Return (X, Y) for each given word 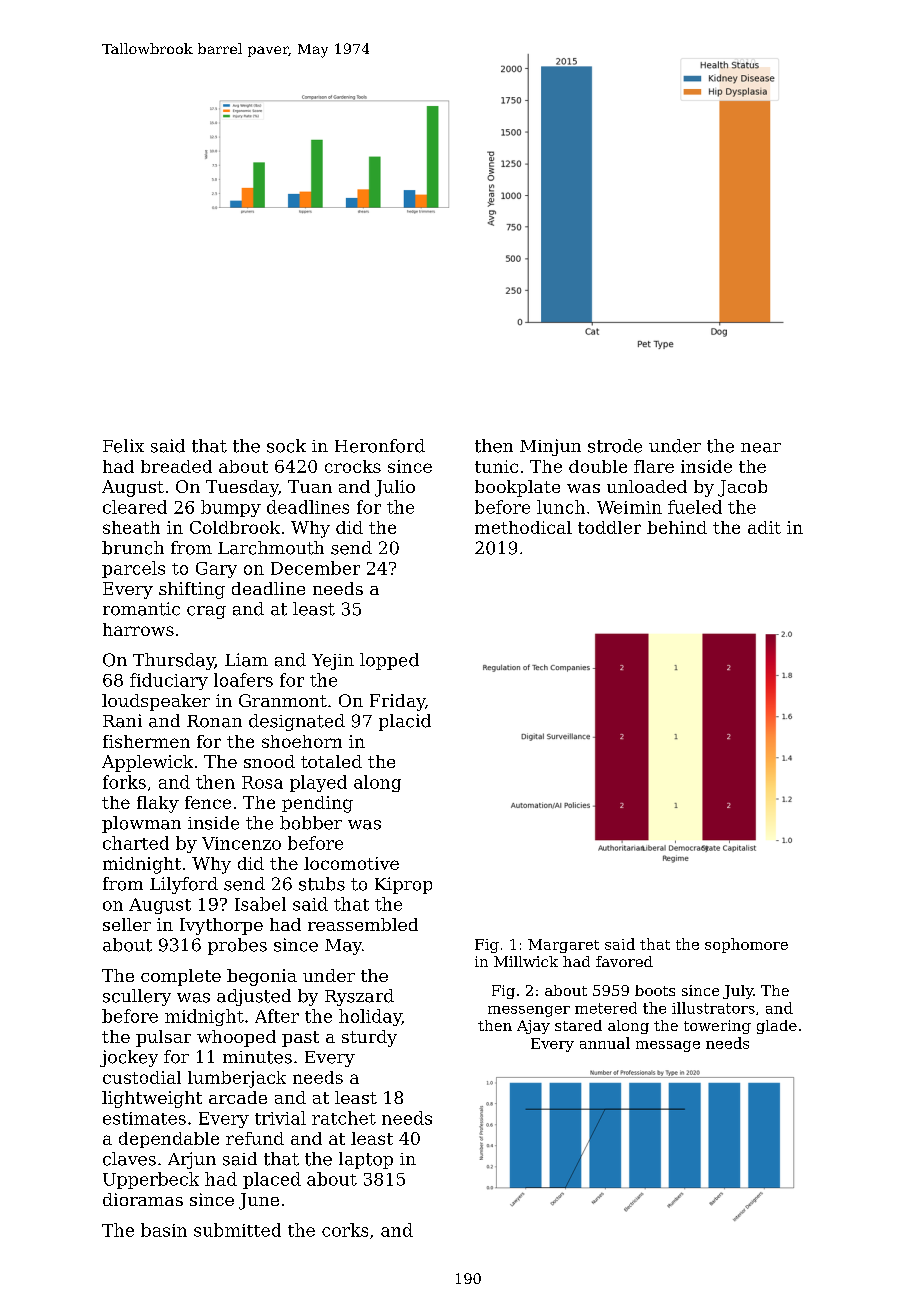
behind (677, 527)
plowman (141, 824)
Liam (246, 660)
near (761, 448)
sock (286, 446)
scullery (137, 997)
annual (605, 1043)
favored (624, 961)
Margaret (563, 946)
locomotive (351, 863)
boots (655, 990)
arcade (238, 1097)
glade (777, 1027)
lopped (389, 661)
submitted (237, 1230)
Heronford (380, 446)
